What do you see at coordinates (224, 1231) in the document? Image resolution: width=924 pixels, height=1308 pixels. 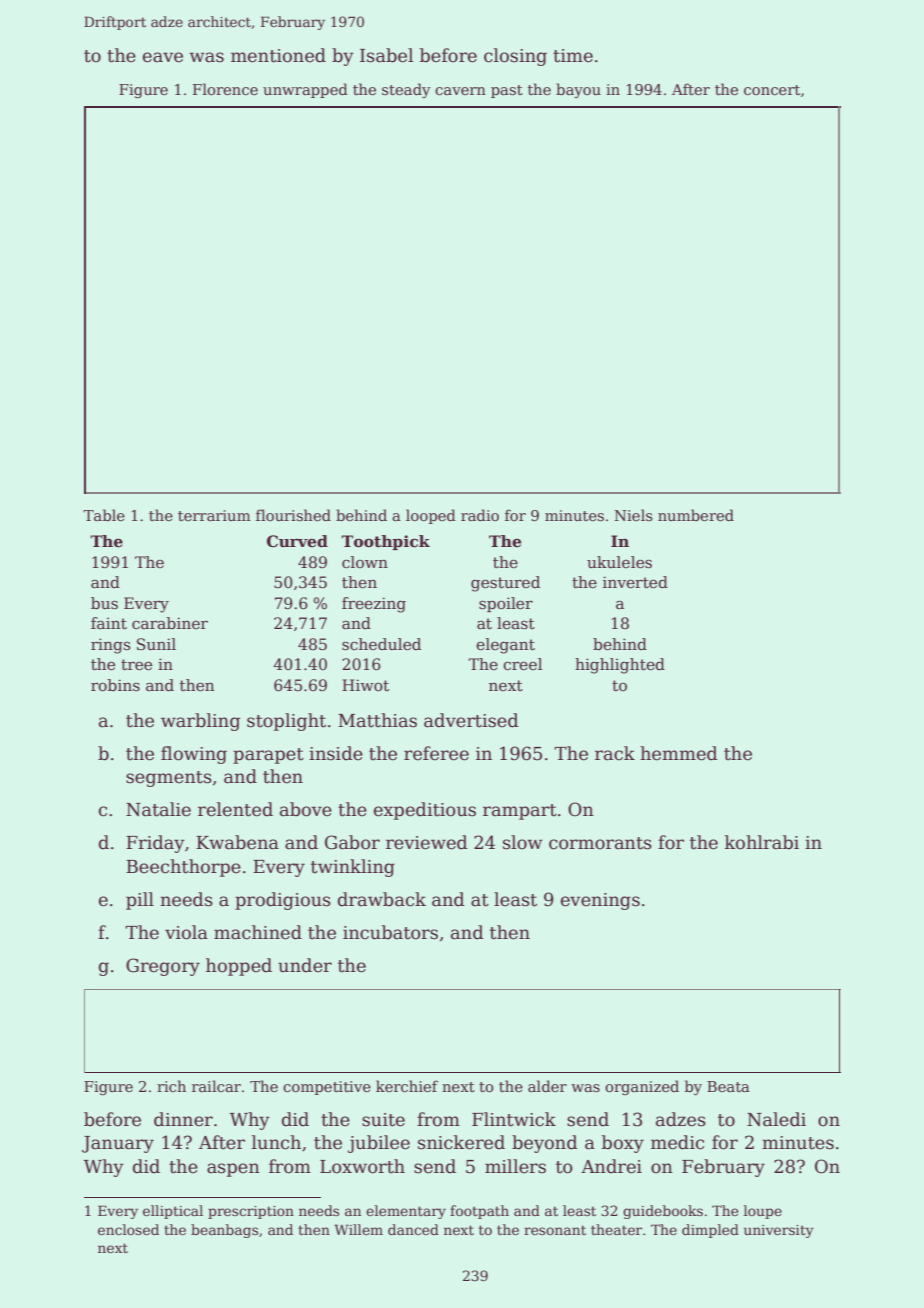 I see `beanbags` at bounding box center [224, 1231].
